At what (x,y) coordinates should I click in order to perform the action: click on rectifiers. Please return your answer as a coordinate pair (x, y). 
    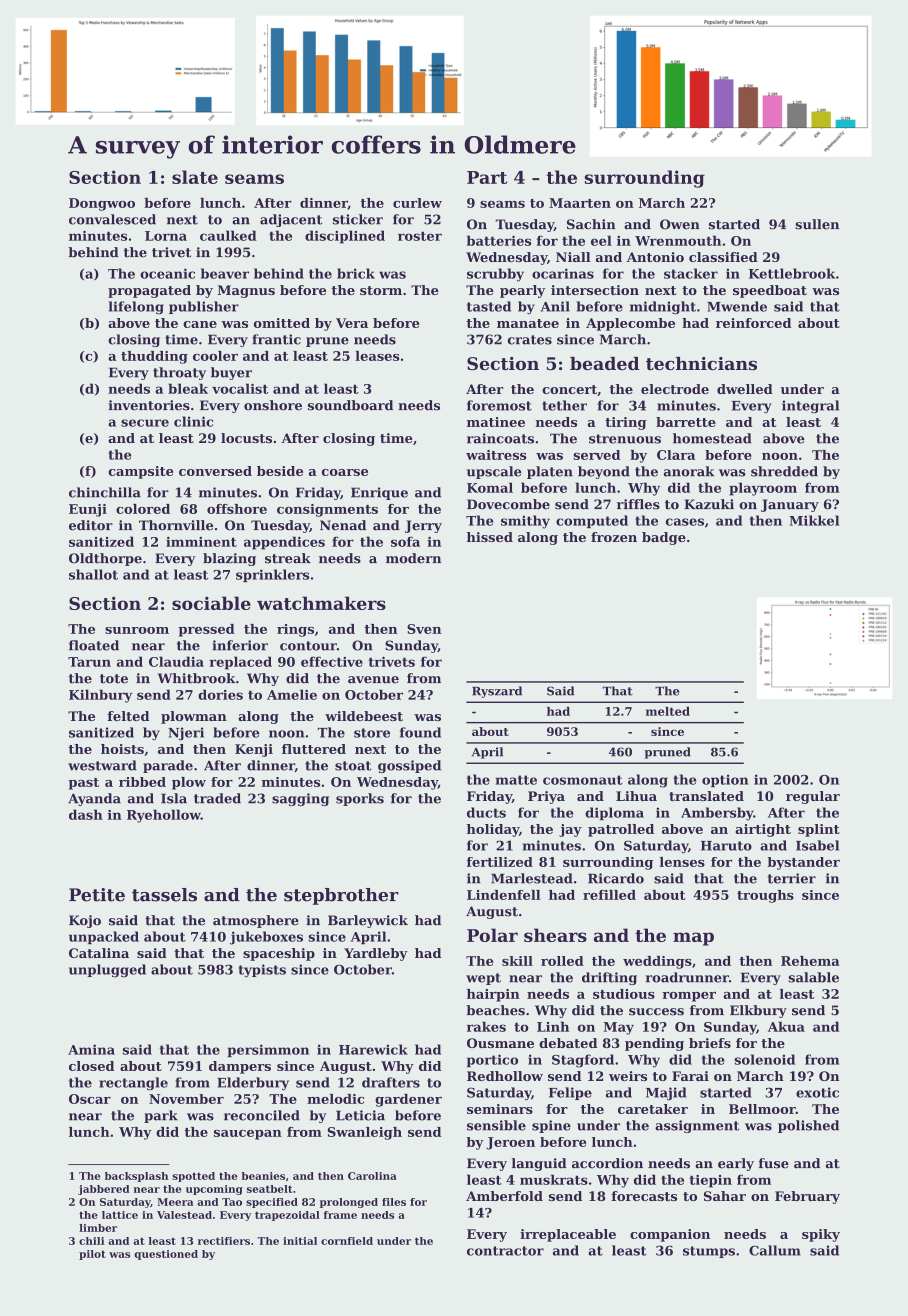
    Looking at the image, I should click on (224, 1241).
